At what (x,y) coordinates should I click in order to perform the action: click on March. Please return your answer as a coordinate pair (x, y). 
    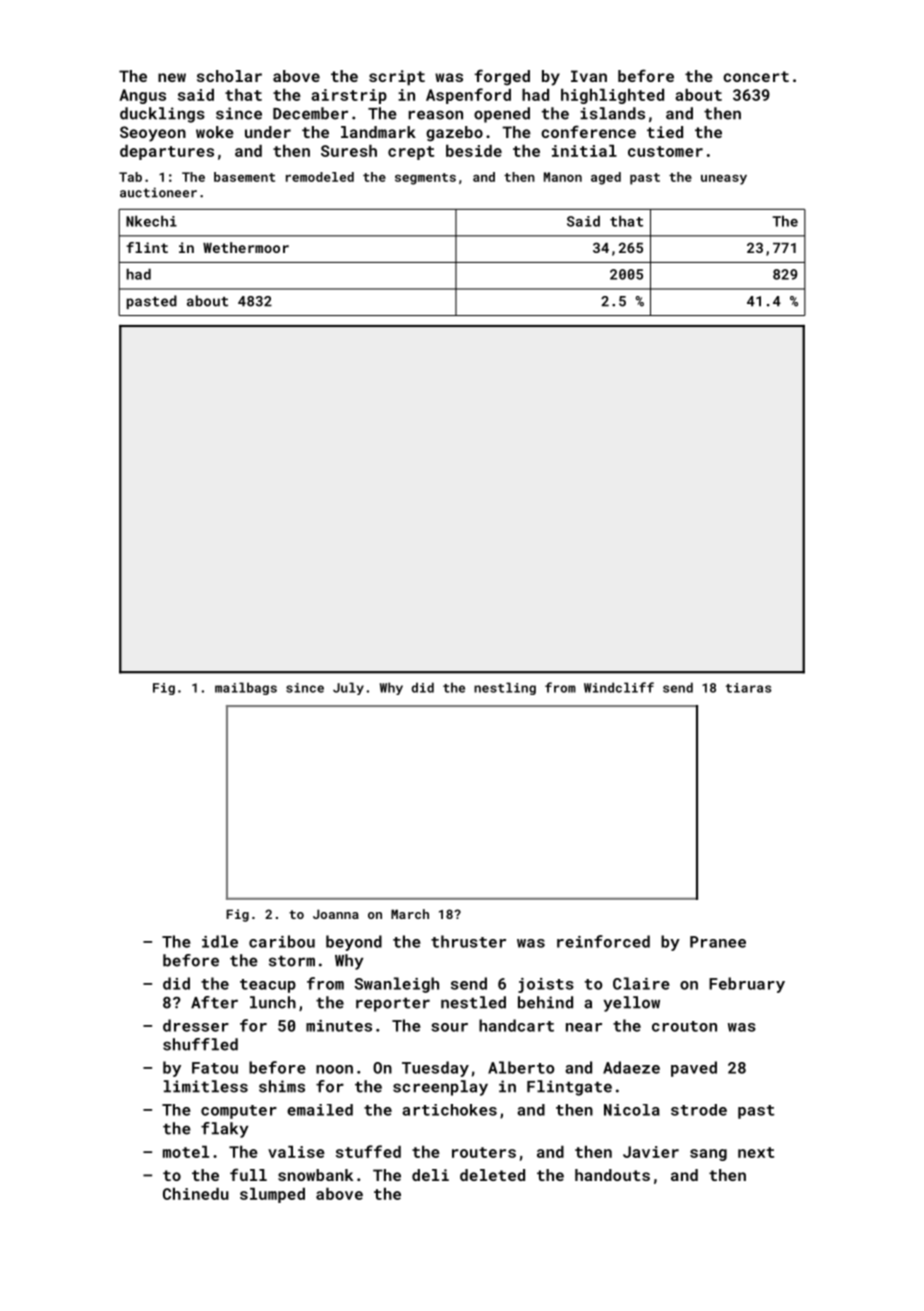
    Looking at the image, I should click on (410, 914).
